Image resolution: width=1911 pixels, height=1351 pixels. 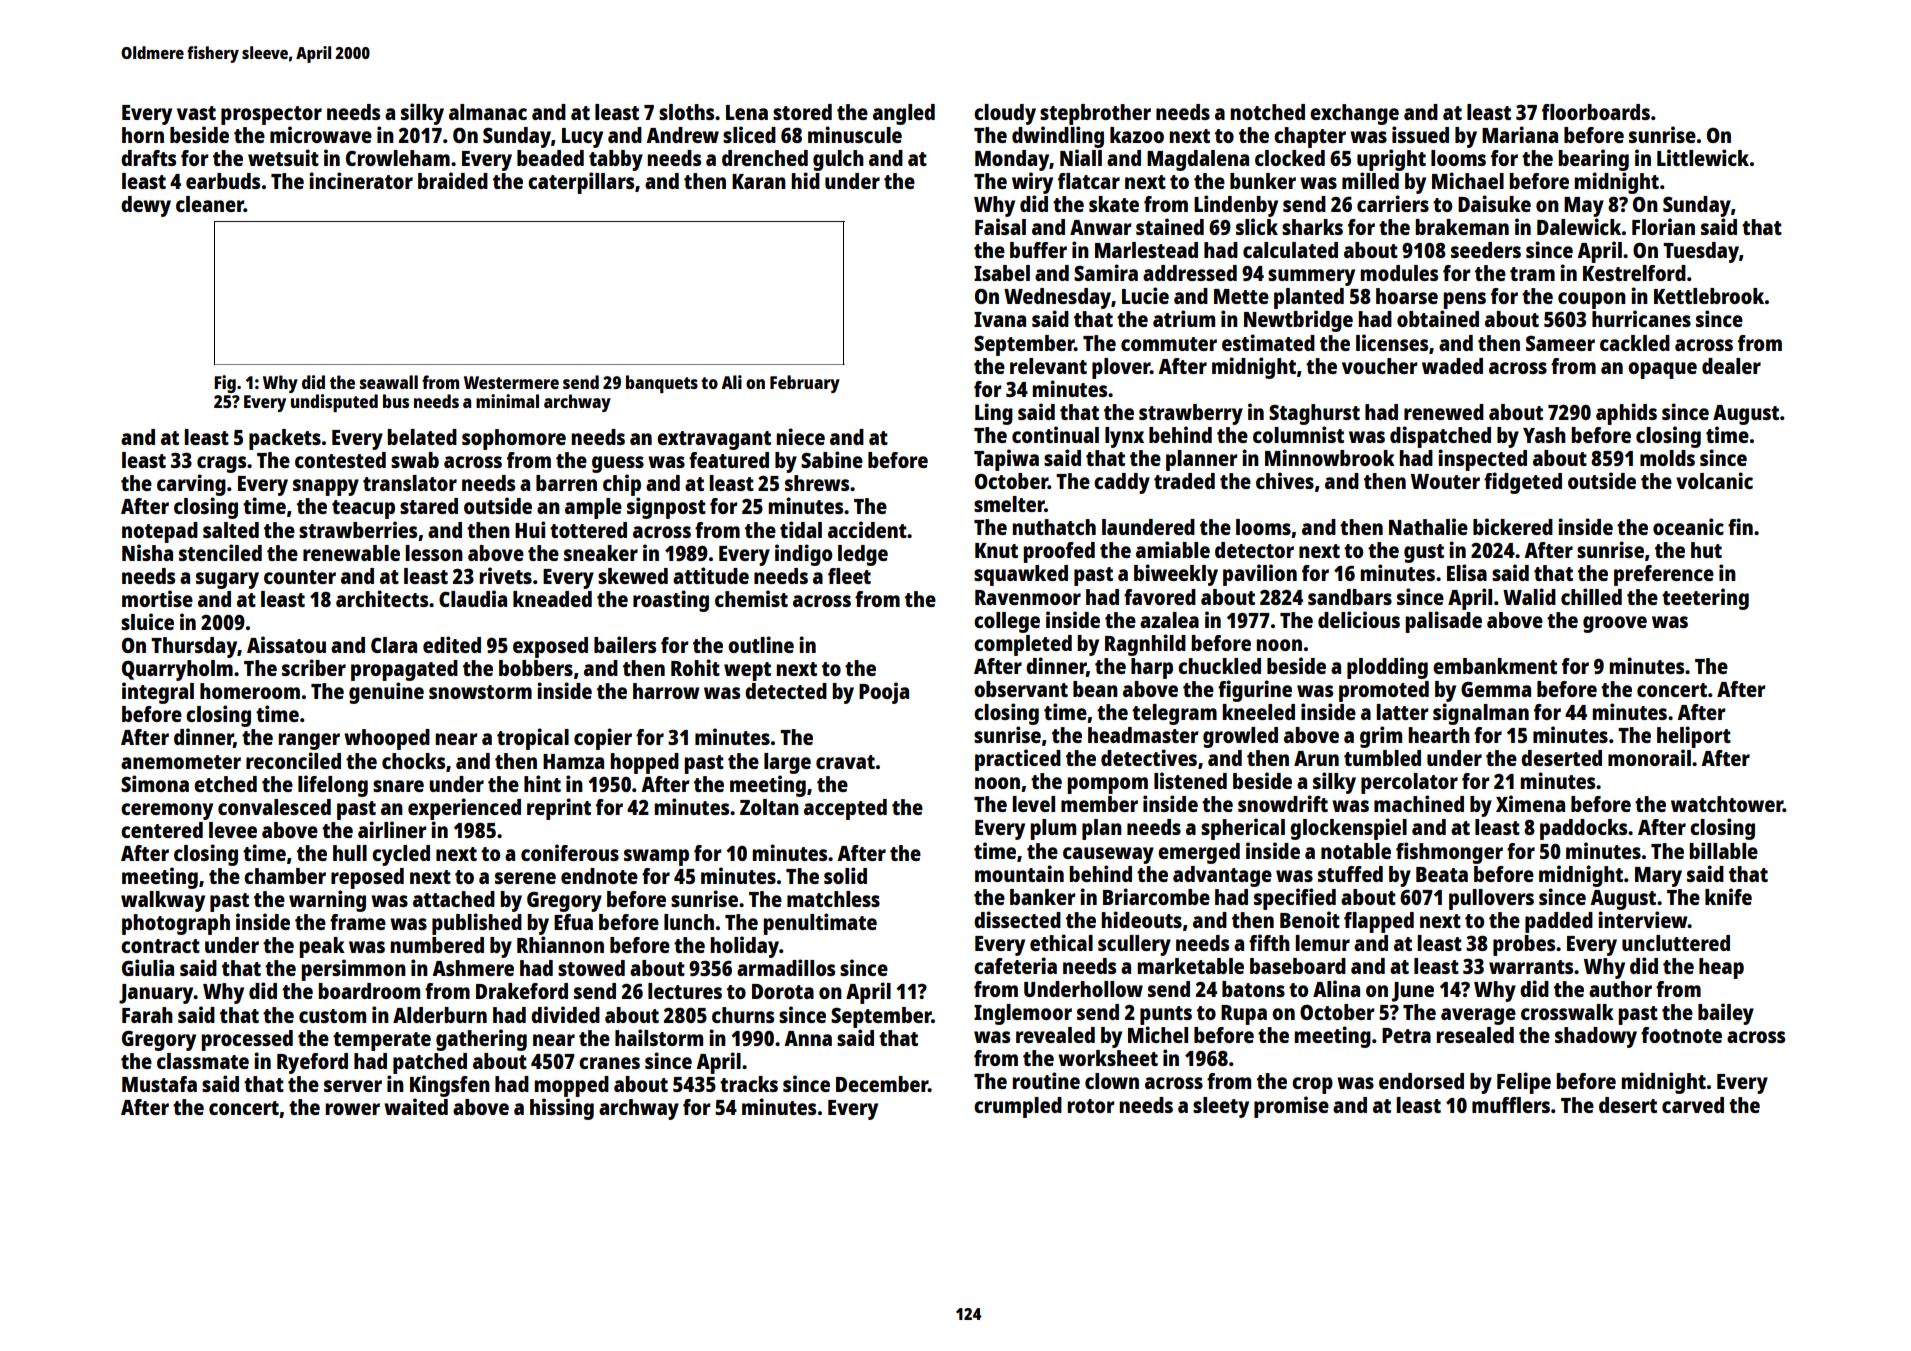 What do you see at coordinates (1596, 112) in the screenshot?
I see `floorboards` at bounding box center [1596, 112].
